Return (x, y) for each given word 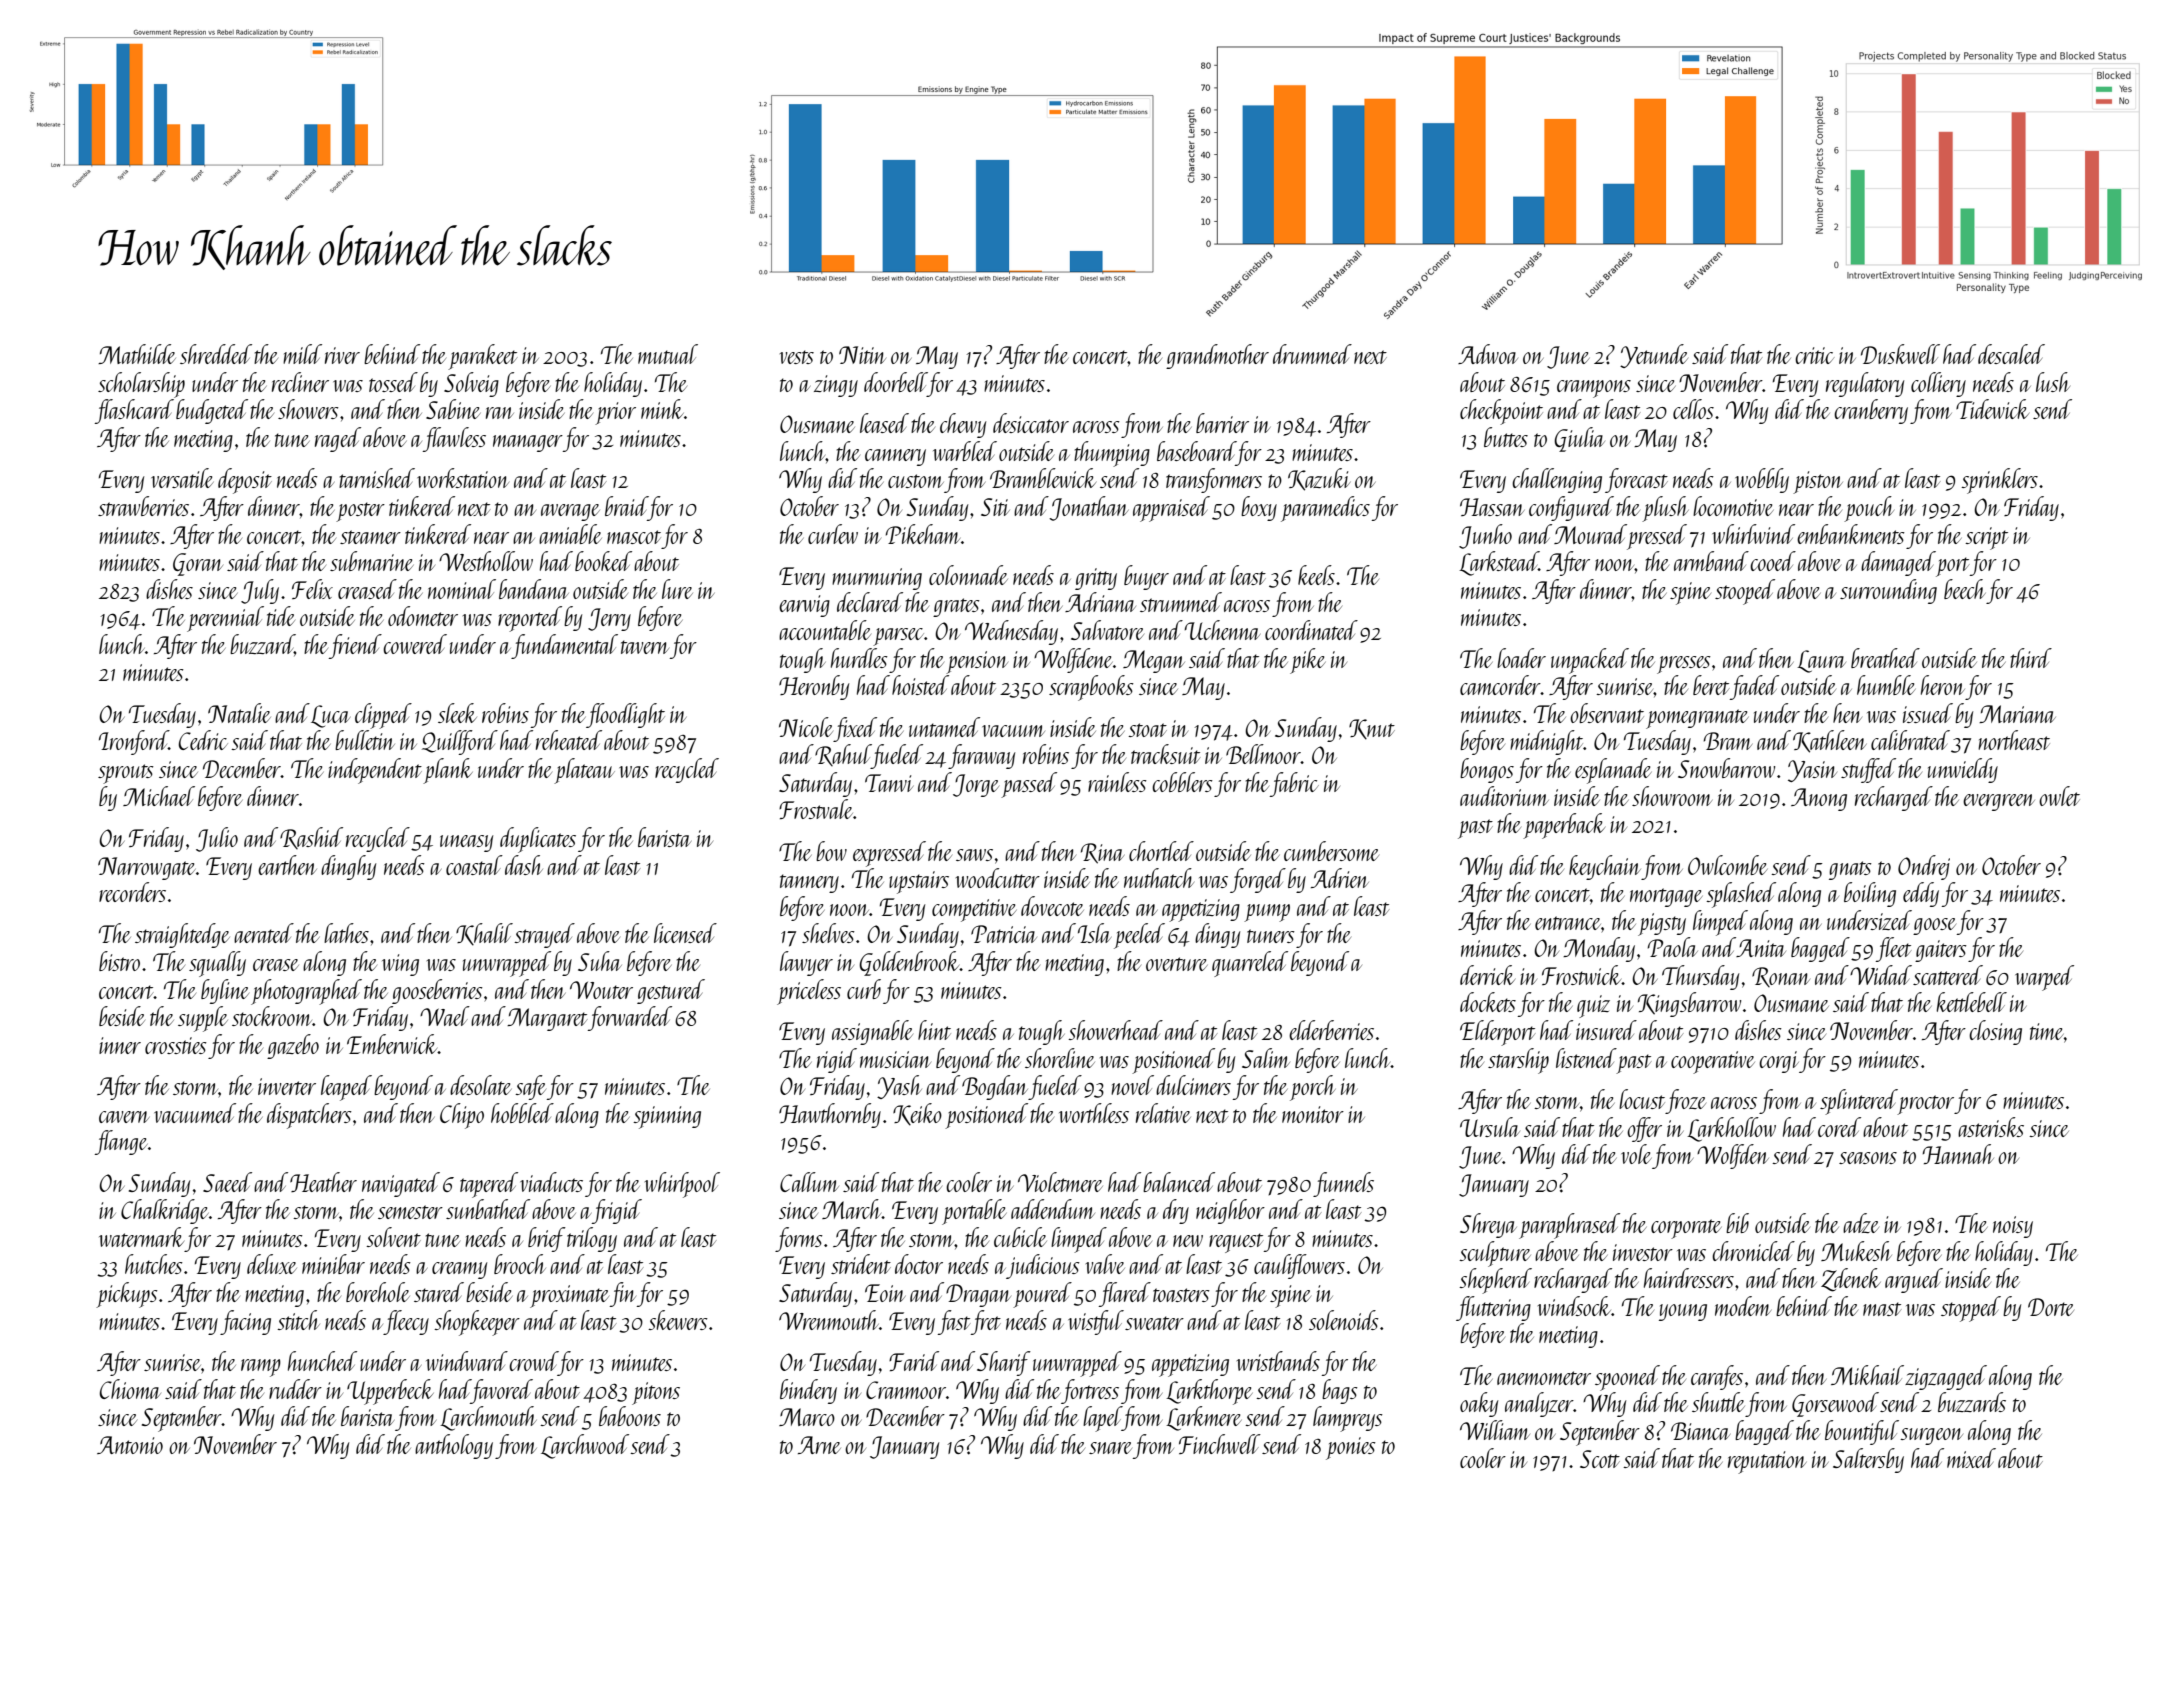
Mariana (2017, 714)
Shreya (1488, 1225)
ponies (1351, 1448)
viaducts (551, 1182)
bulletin (365, 740)
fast (954, 1322)
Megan (1154, 661)
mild (302, 354)
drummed (1312, 354)
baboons (630, 1416)
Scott (1600, 1459)
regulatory (1865, 384)
